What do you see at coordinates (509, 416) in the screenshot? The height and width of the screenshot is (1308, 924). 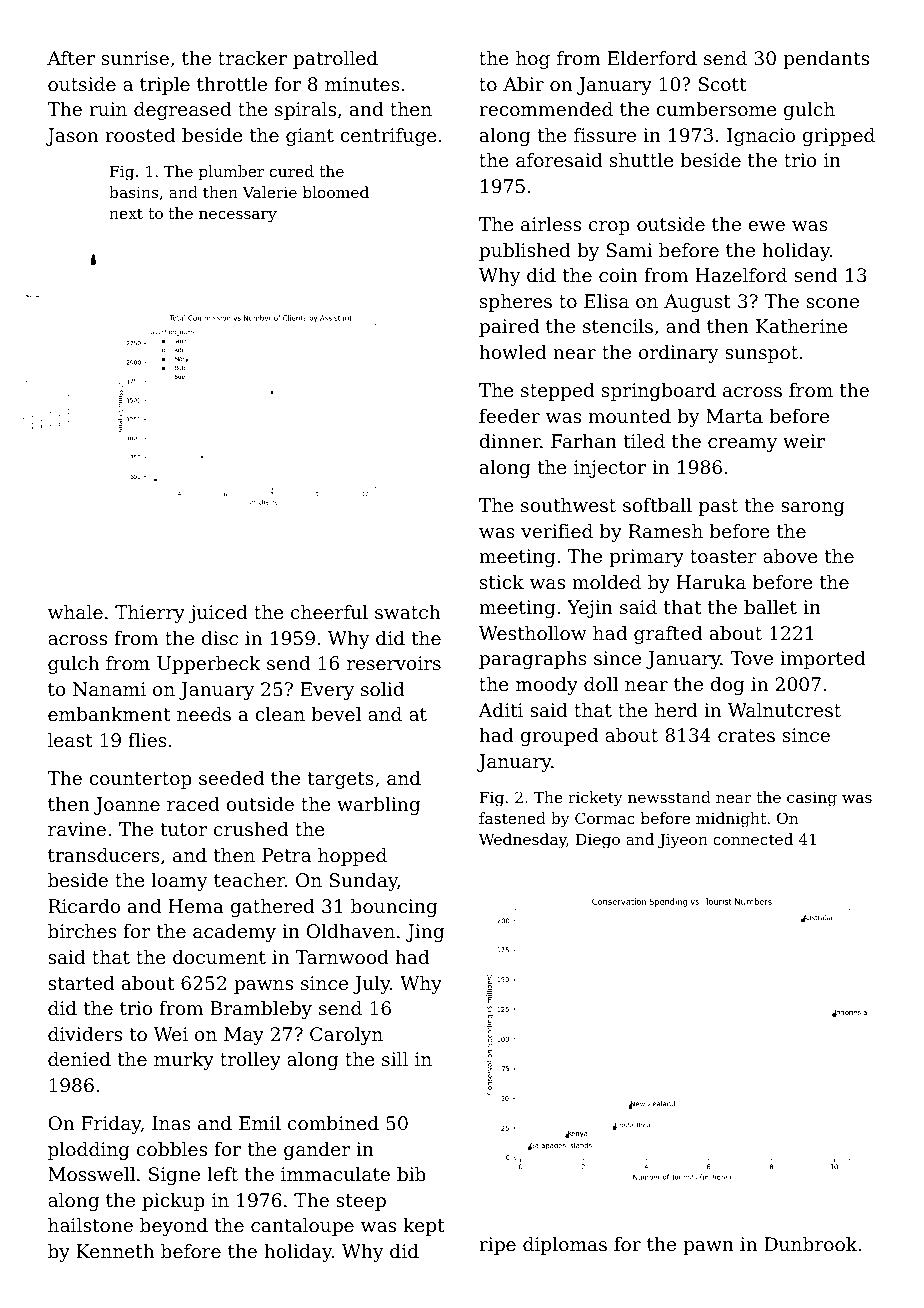 I see `feeder` at bounding box center [509, 416].
